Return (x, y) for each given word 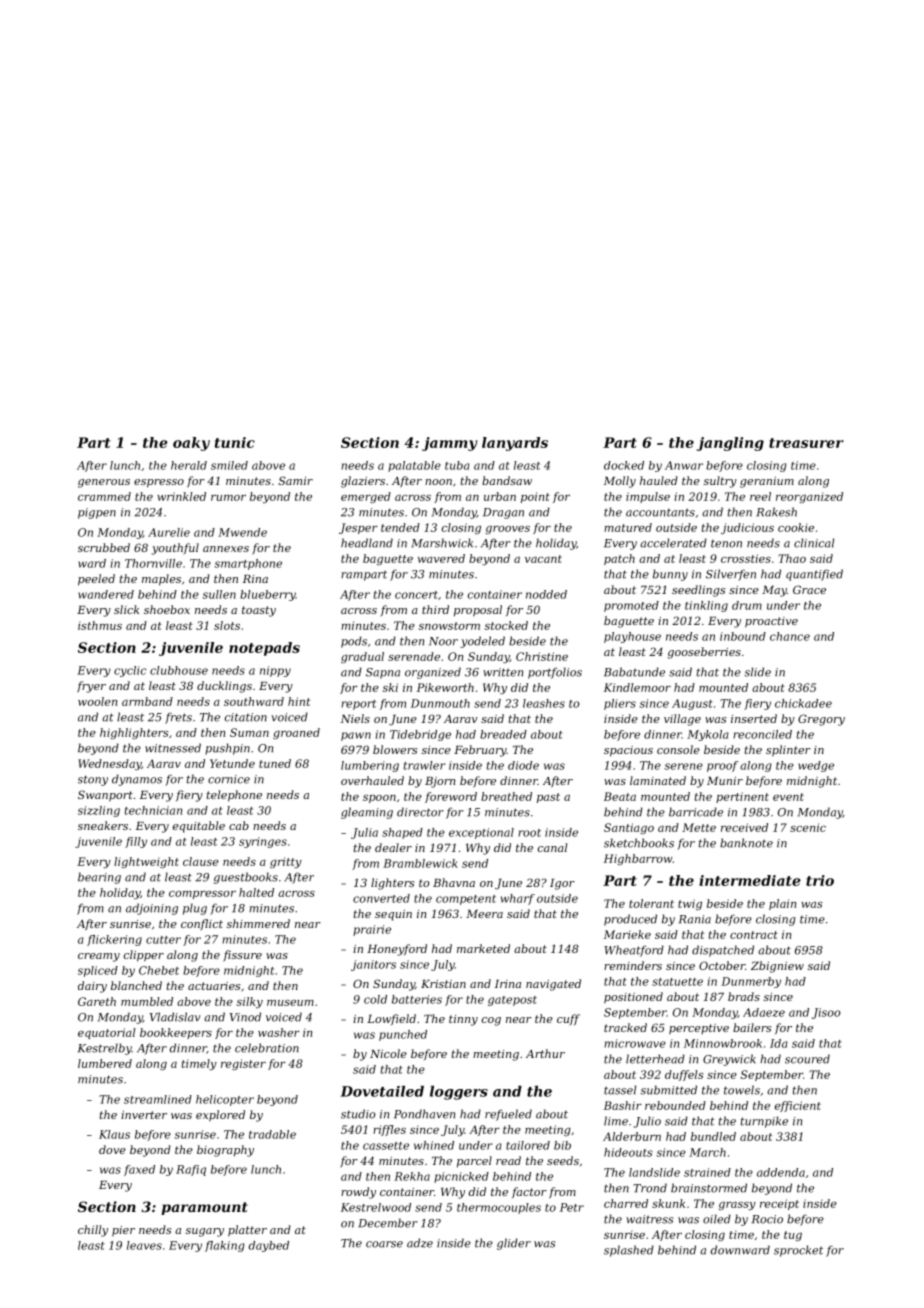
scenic (808, 827)
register (243, 1064)
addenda (781, 1172)
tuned (275, 763)
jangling (730, 444)
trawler (425, 765)
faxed (139, 1170)
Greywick (729, 1060)
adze (420, 1243)
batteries (417, 999)
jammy (449, 444)
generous (104, 483)
